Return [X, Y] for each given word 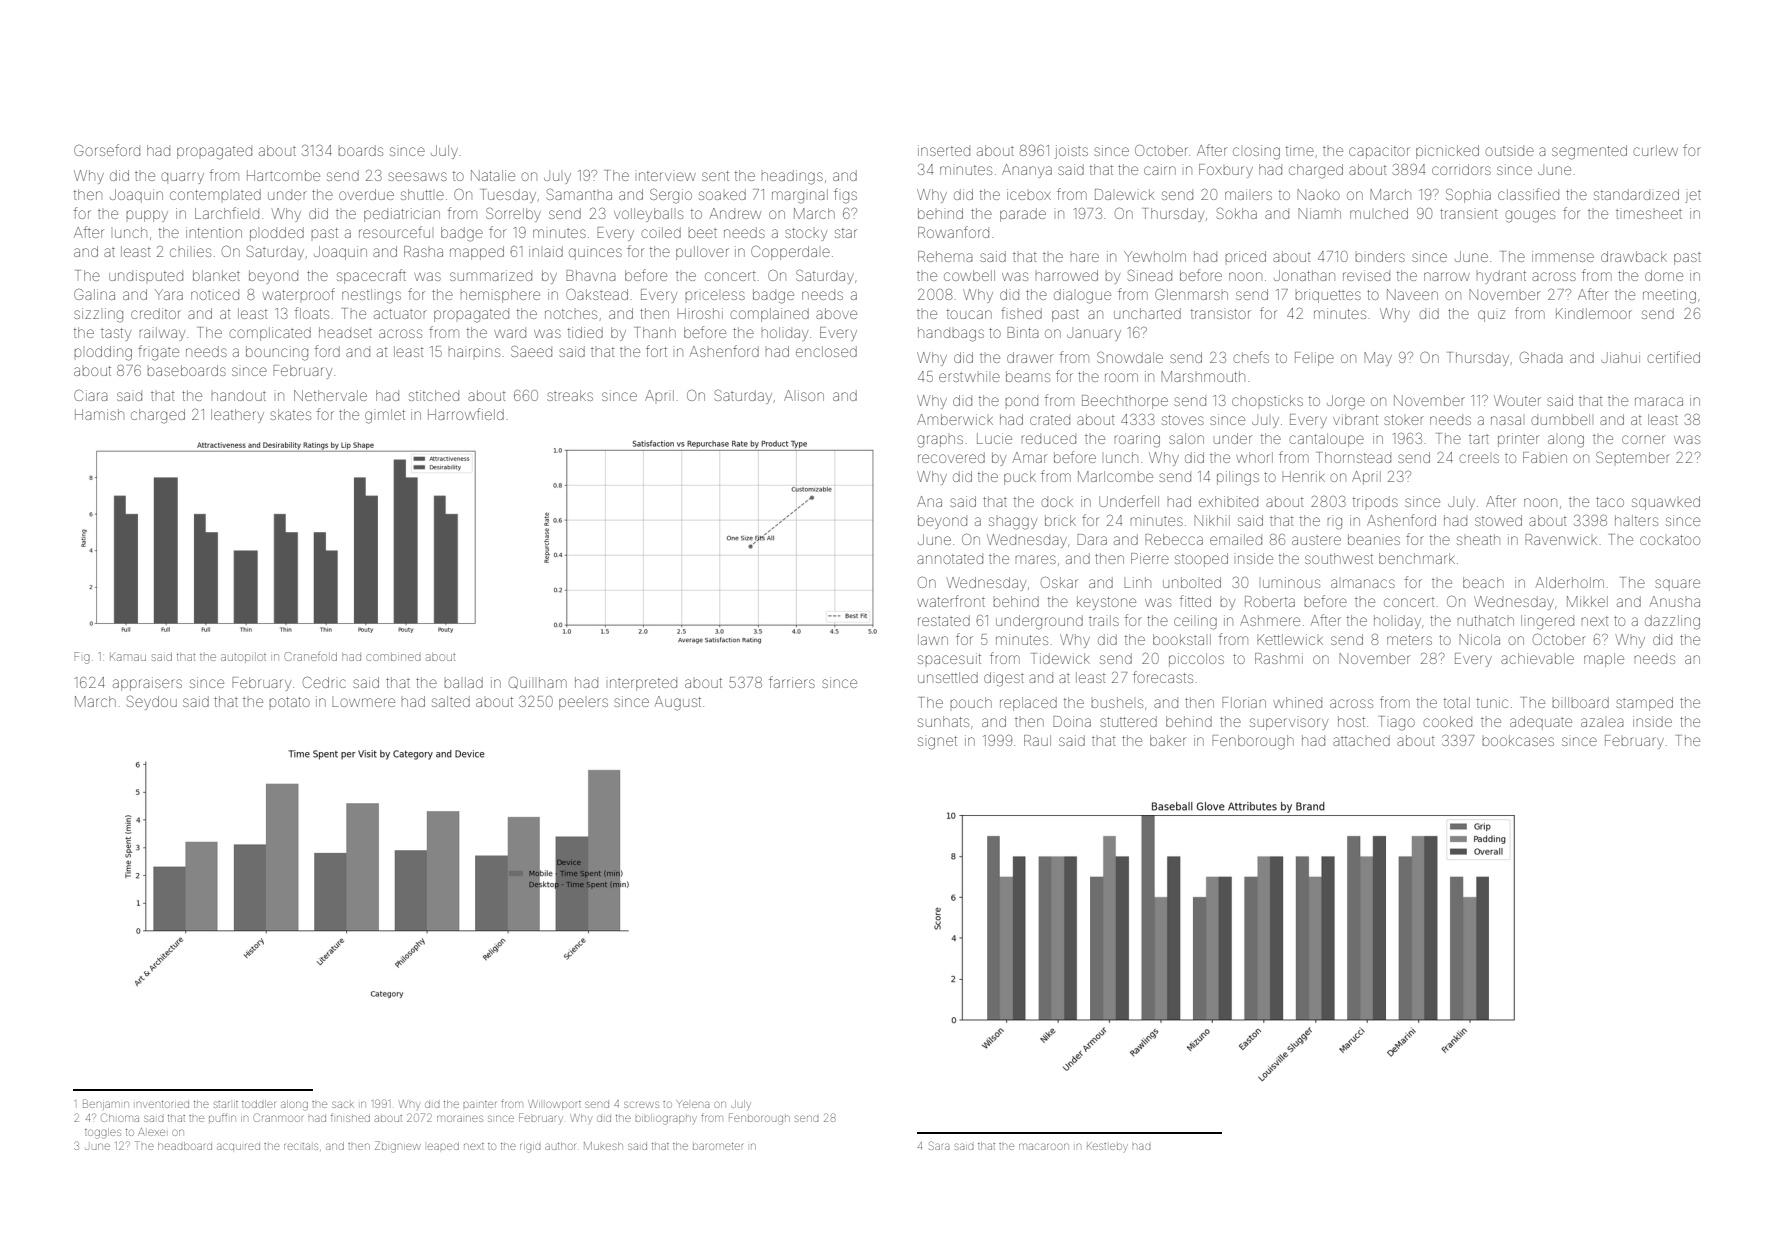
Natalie [493, 175]
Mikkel [1587, 601]
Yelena [693, 1104]
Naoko [1318, 194]
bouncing [277, 353]
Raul [1037, 740]
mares [1036, 559]
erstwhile [969, 376]
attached [1361, 740]
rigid [530, 1148]
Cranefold [311, 656]
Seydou [152, 703]
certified [1673, 357]
